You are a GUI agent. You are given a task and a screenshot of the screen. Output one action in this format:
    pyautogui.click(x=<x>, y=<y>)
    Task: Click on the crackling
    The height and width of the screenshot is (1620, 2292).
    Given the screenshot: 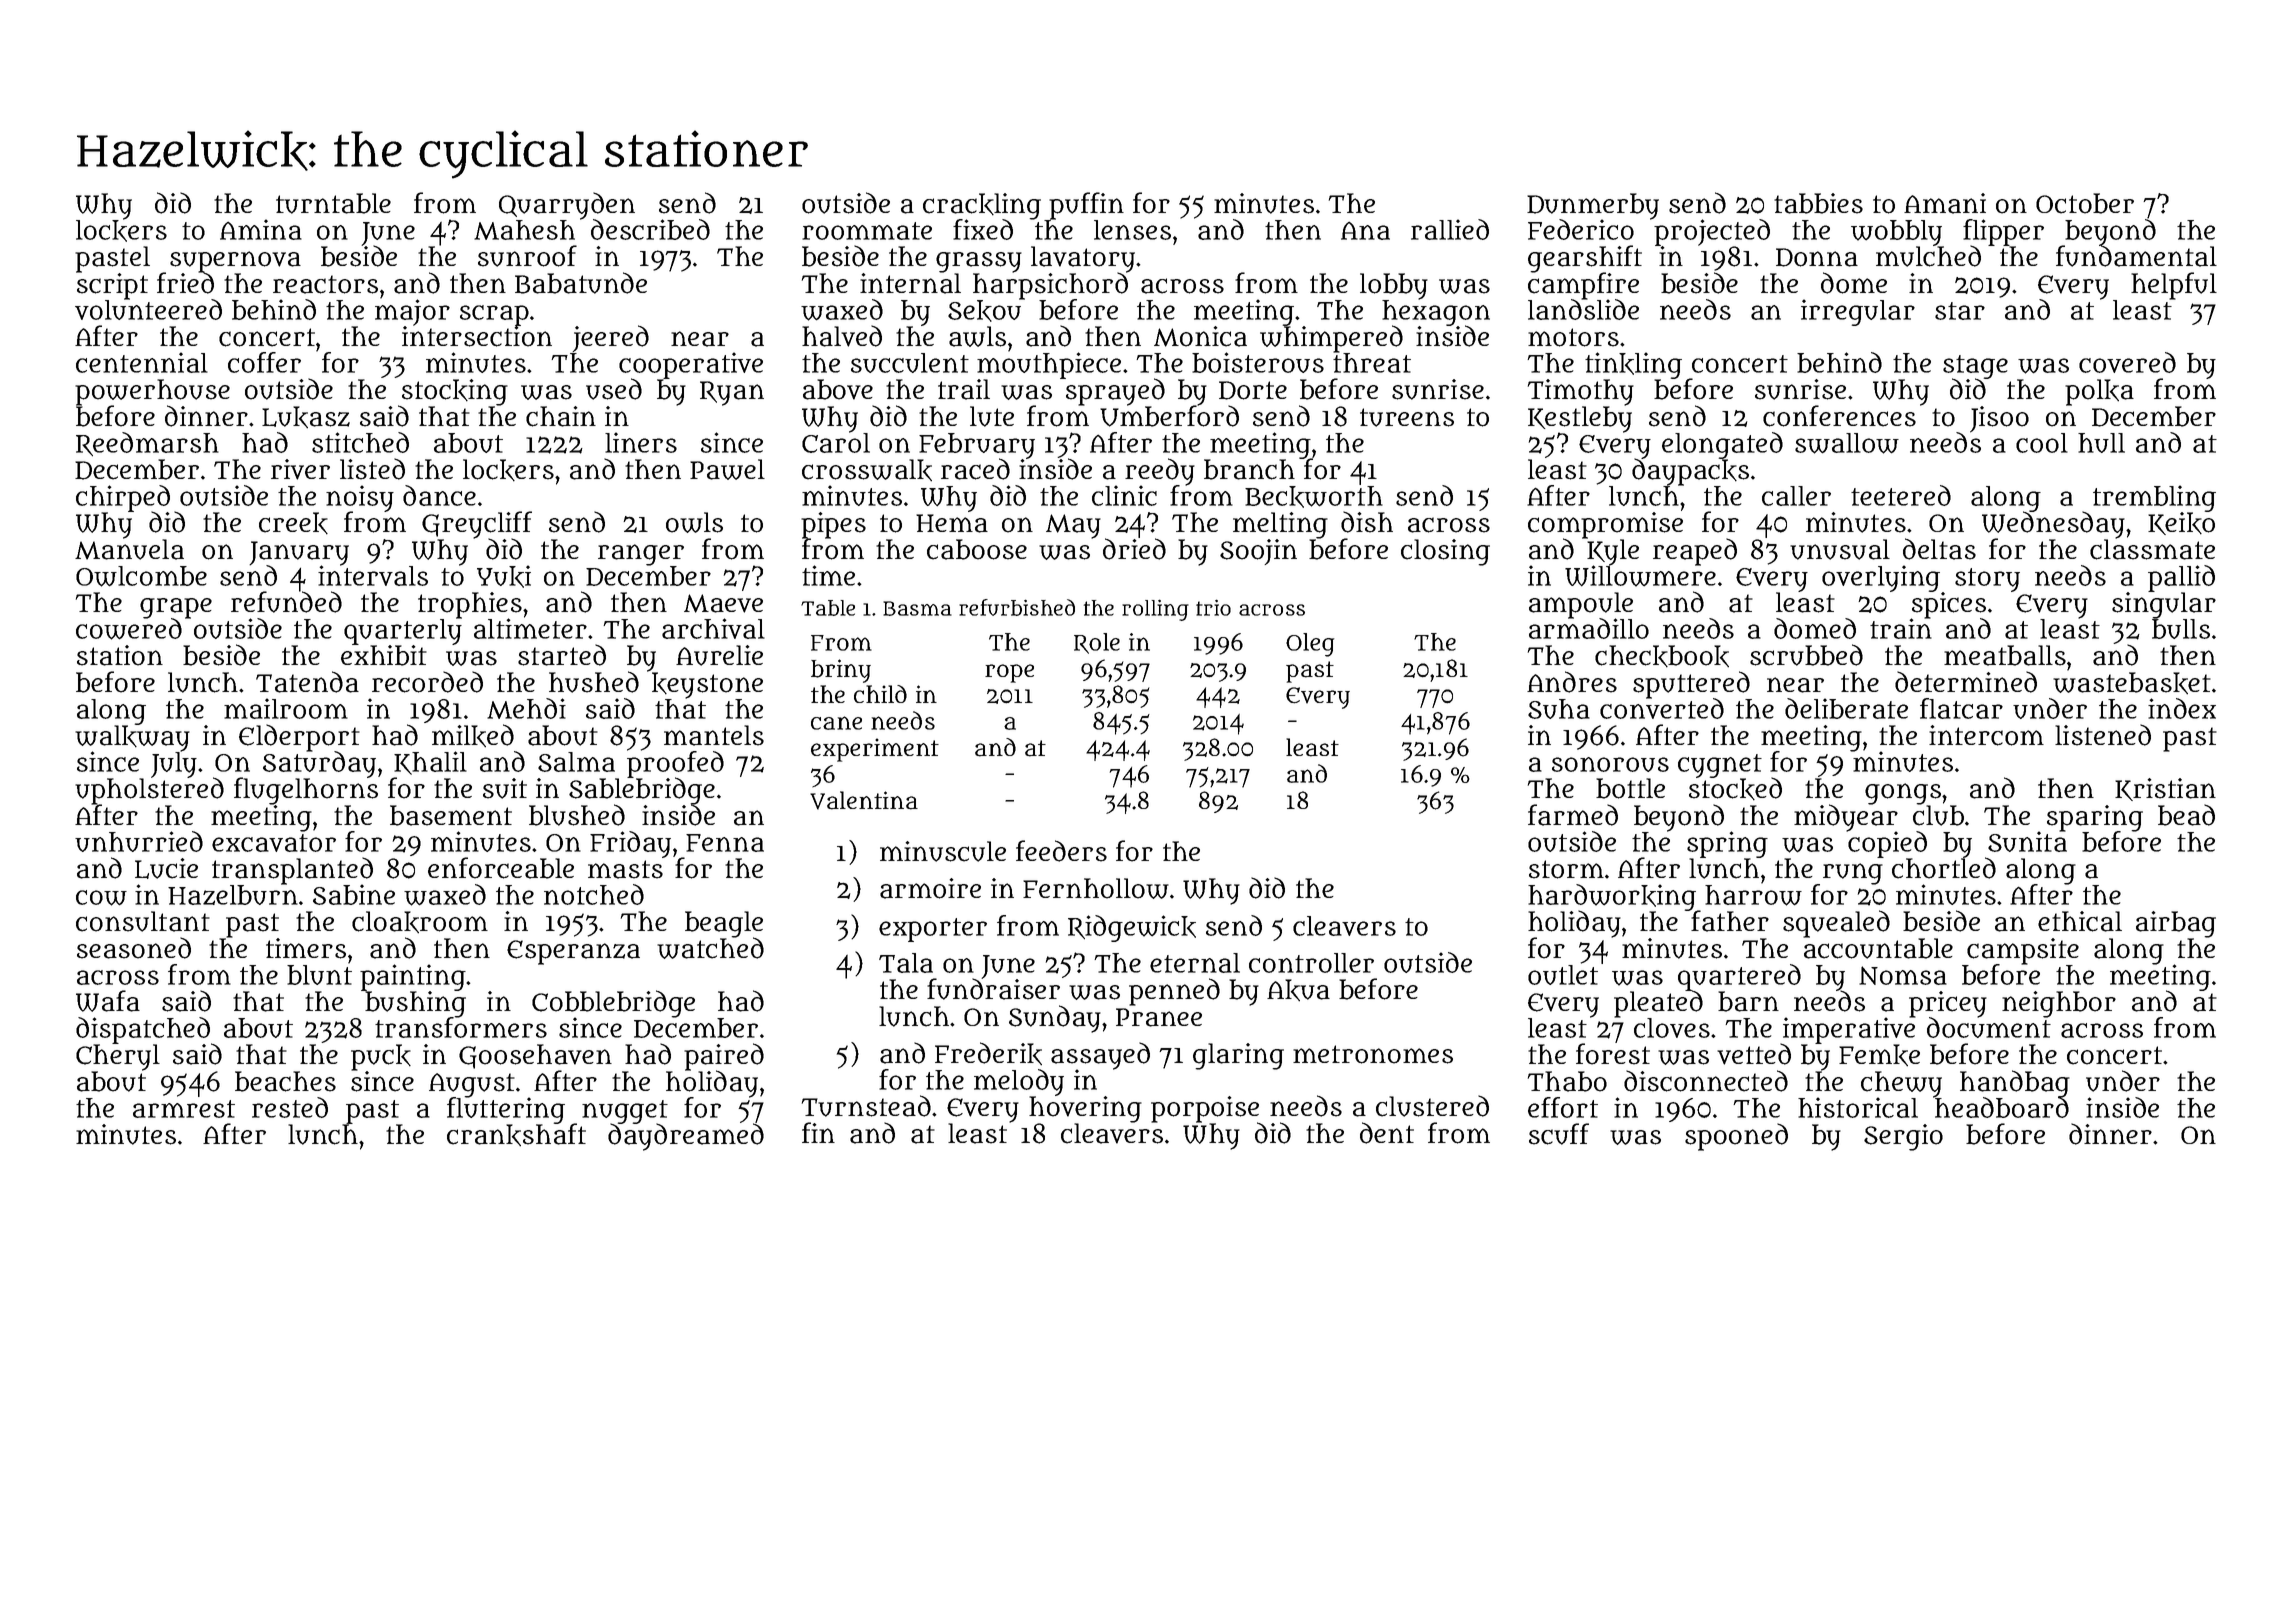 What is the action you would take?
    pyautogui.click(x=982, y=206)
